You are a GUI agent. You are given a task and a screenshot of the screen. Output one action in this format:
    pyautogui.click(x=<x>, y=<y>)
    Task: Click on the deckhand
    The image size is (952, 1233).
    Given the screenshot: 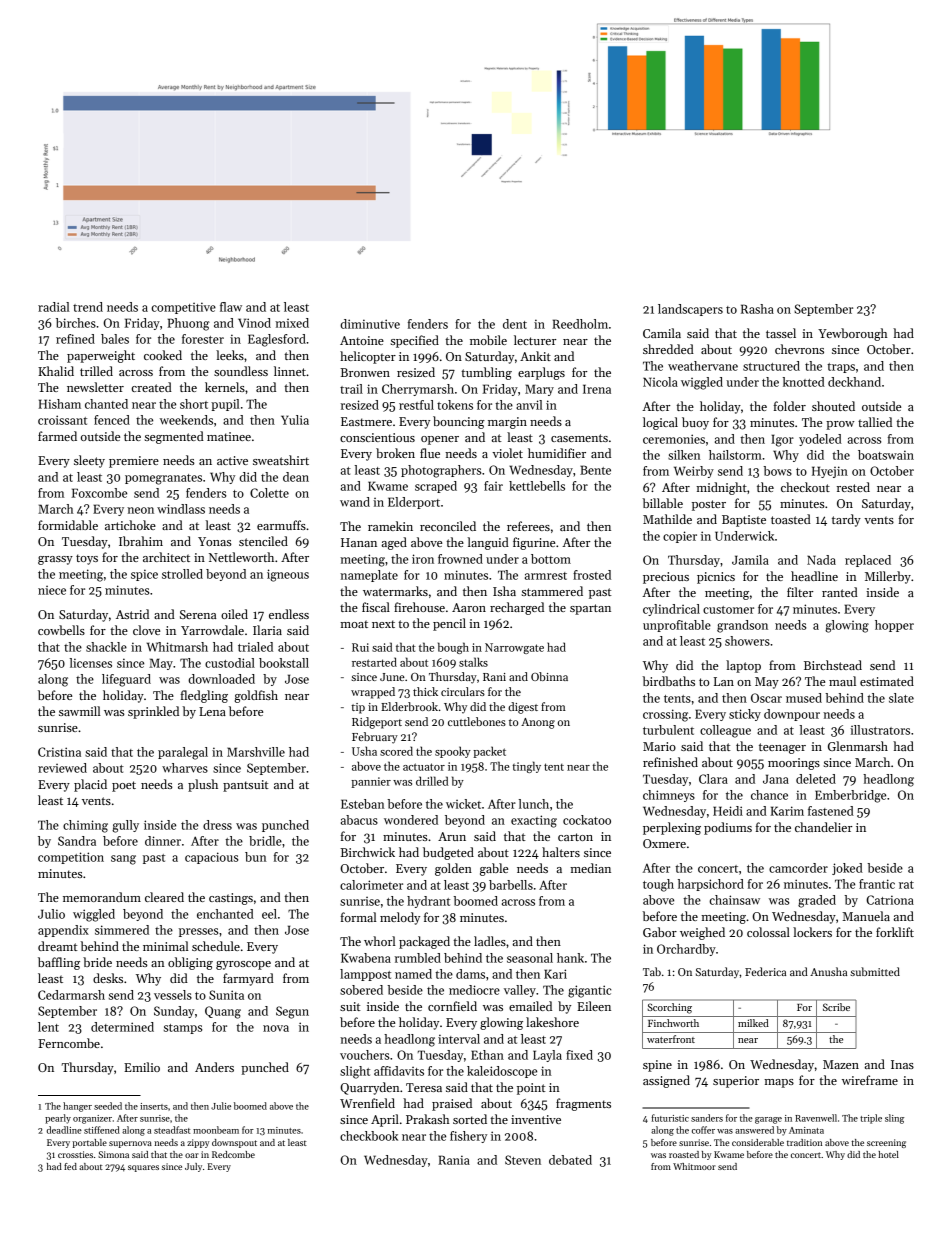 What is the action you would take?
    pyautogui.click(x=854, y=382)
